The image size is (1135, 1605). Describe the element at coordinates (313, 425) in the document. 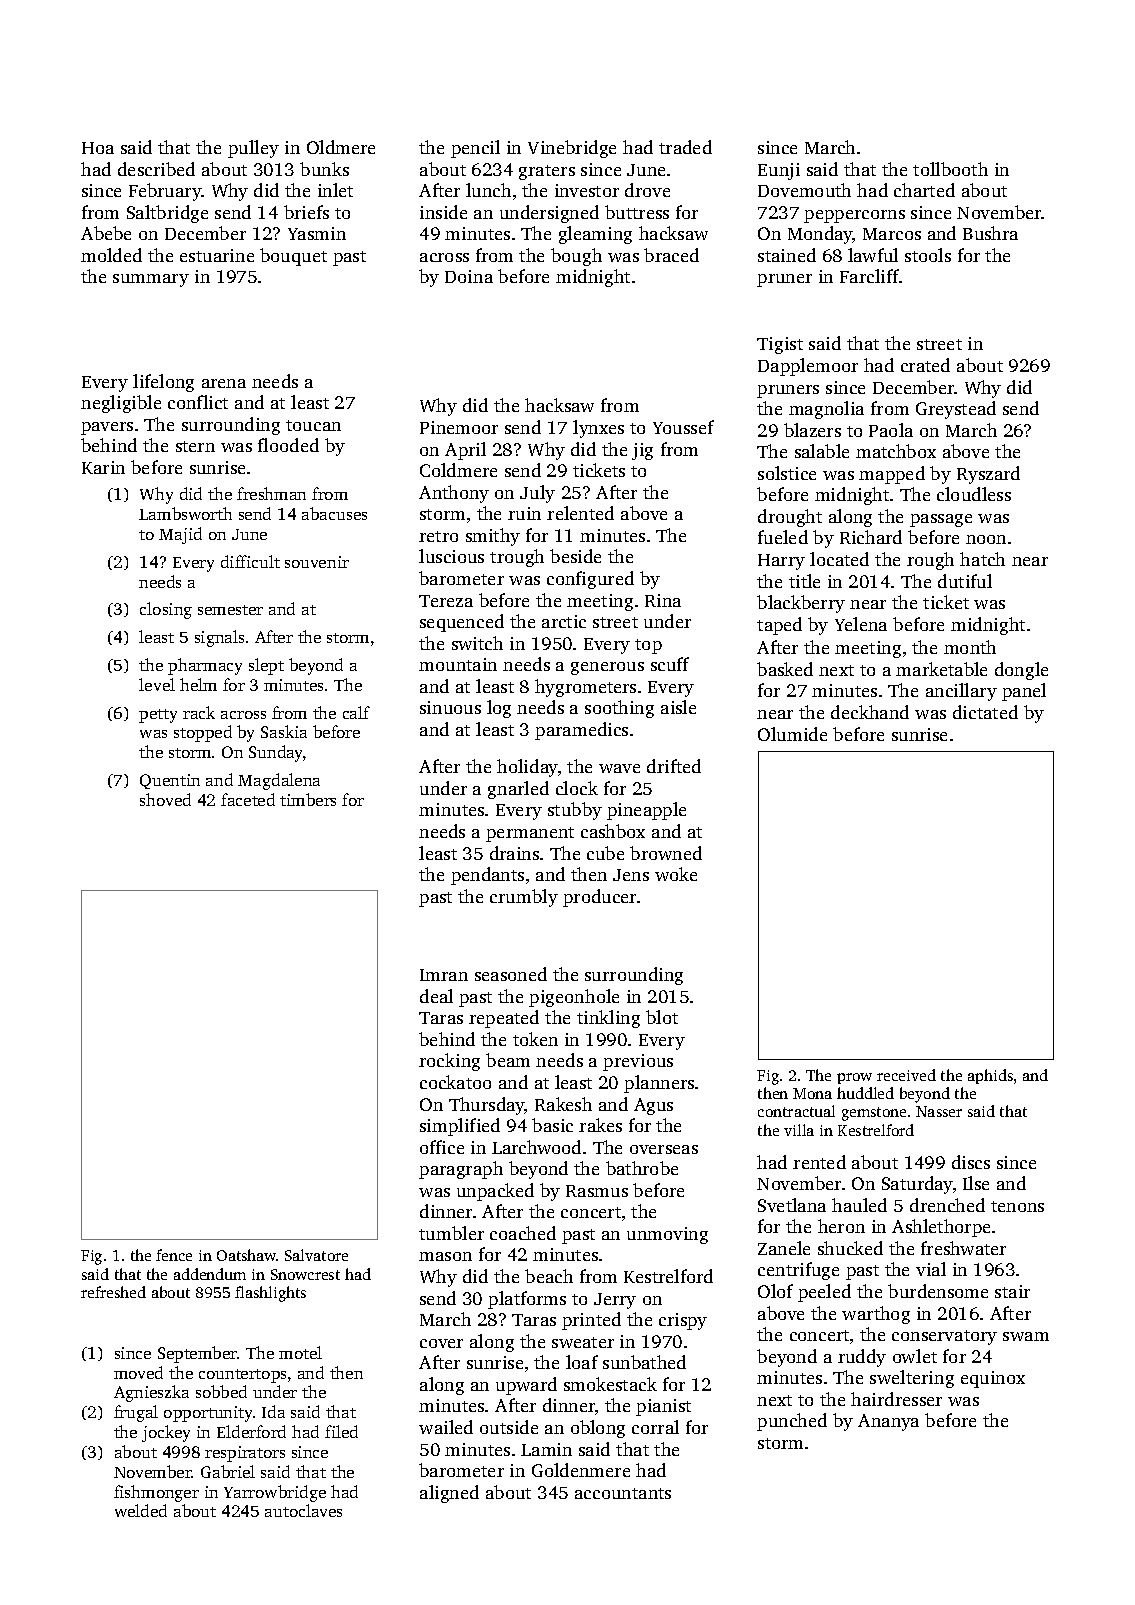

I see `toucan` at that location.
